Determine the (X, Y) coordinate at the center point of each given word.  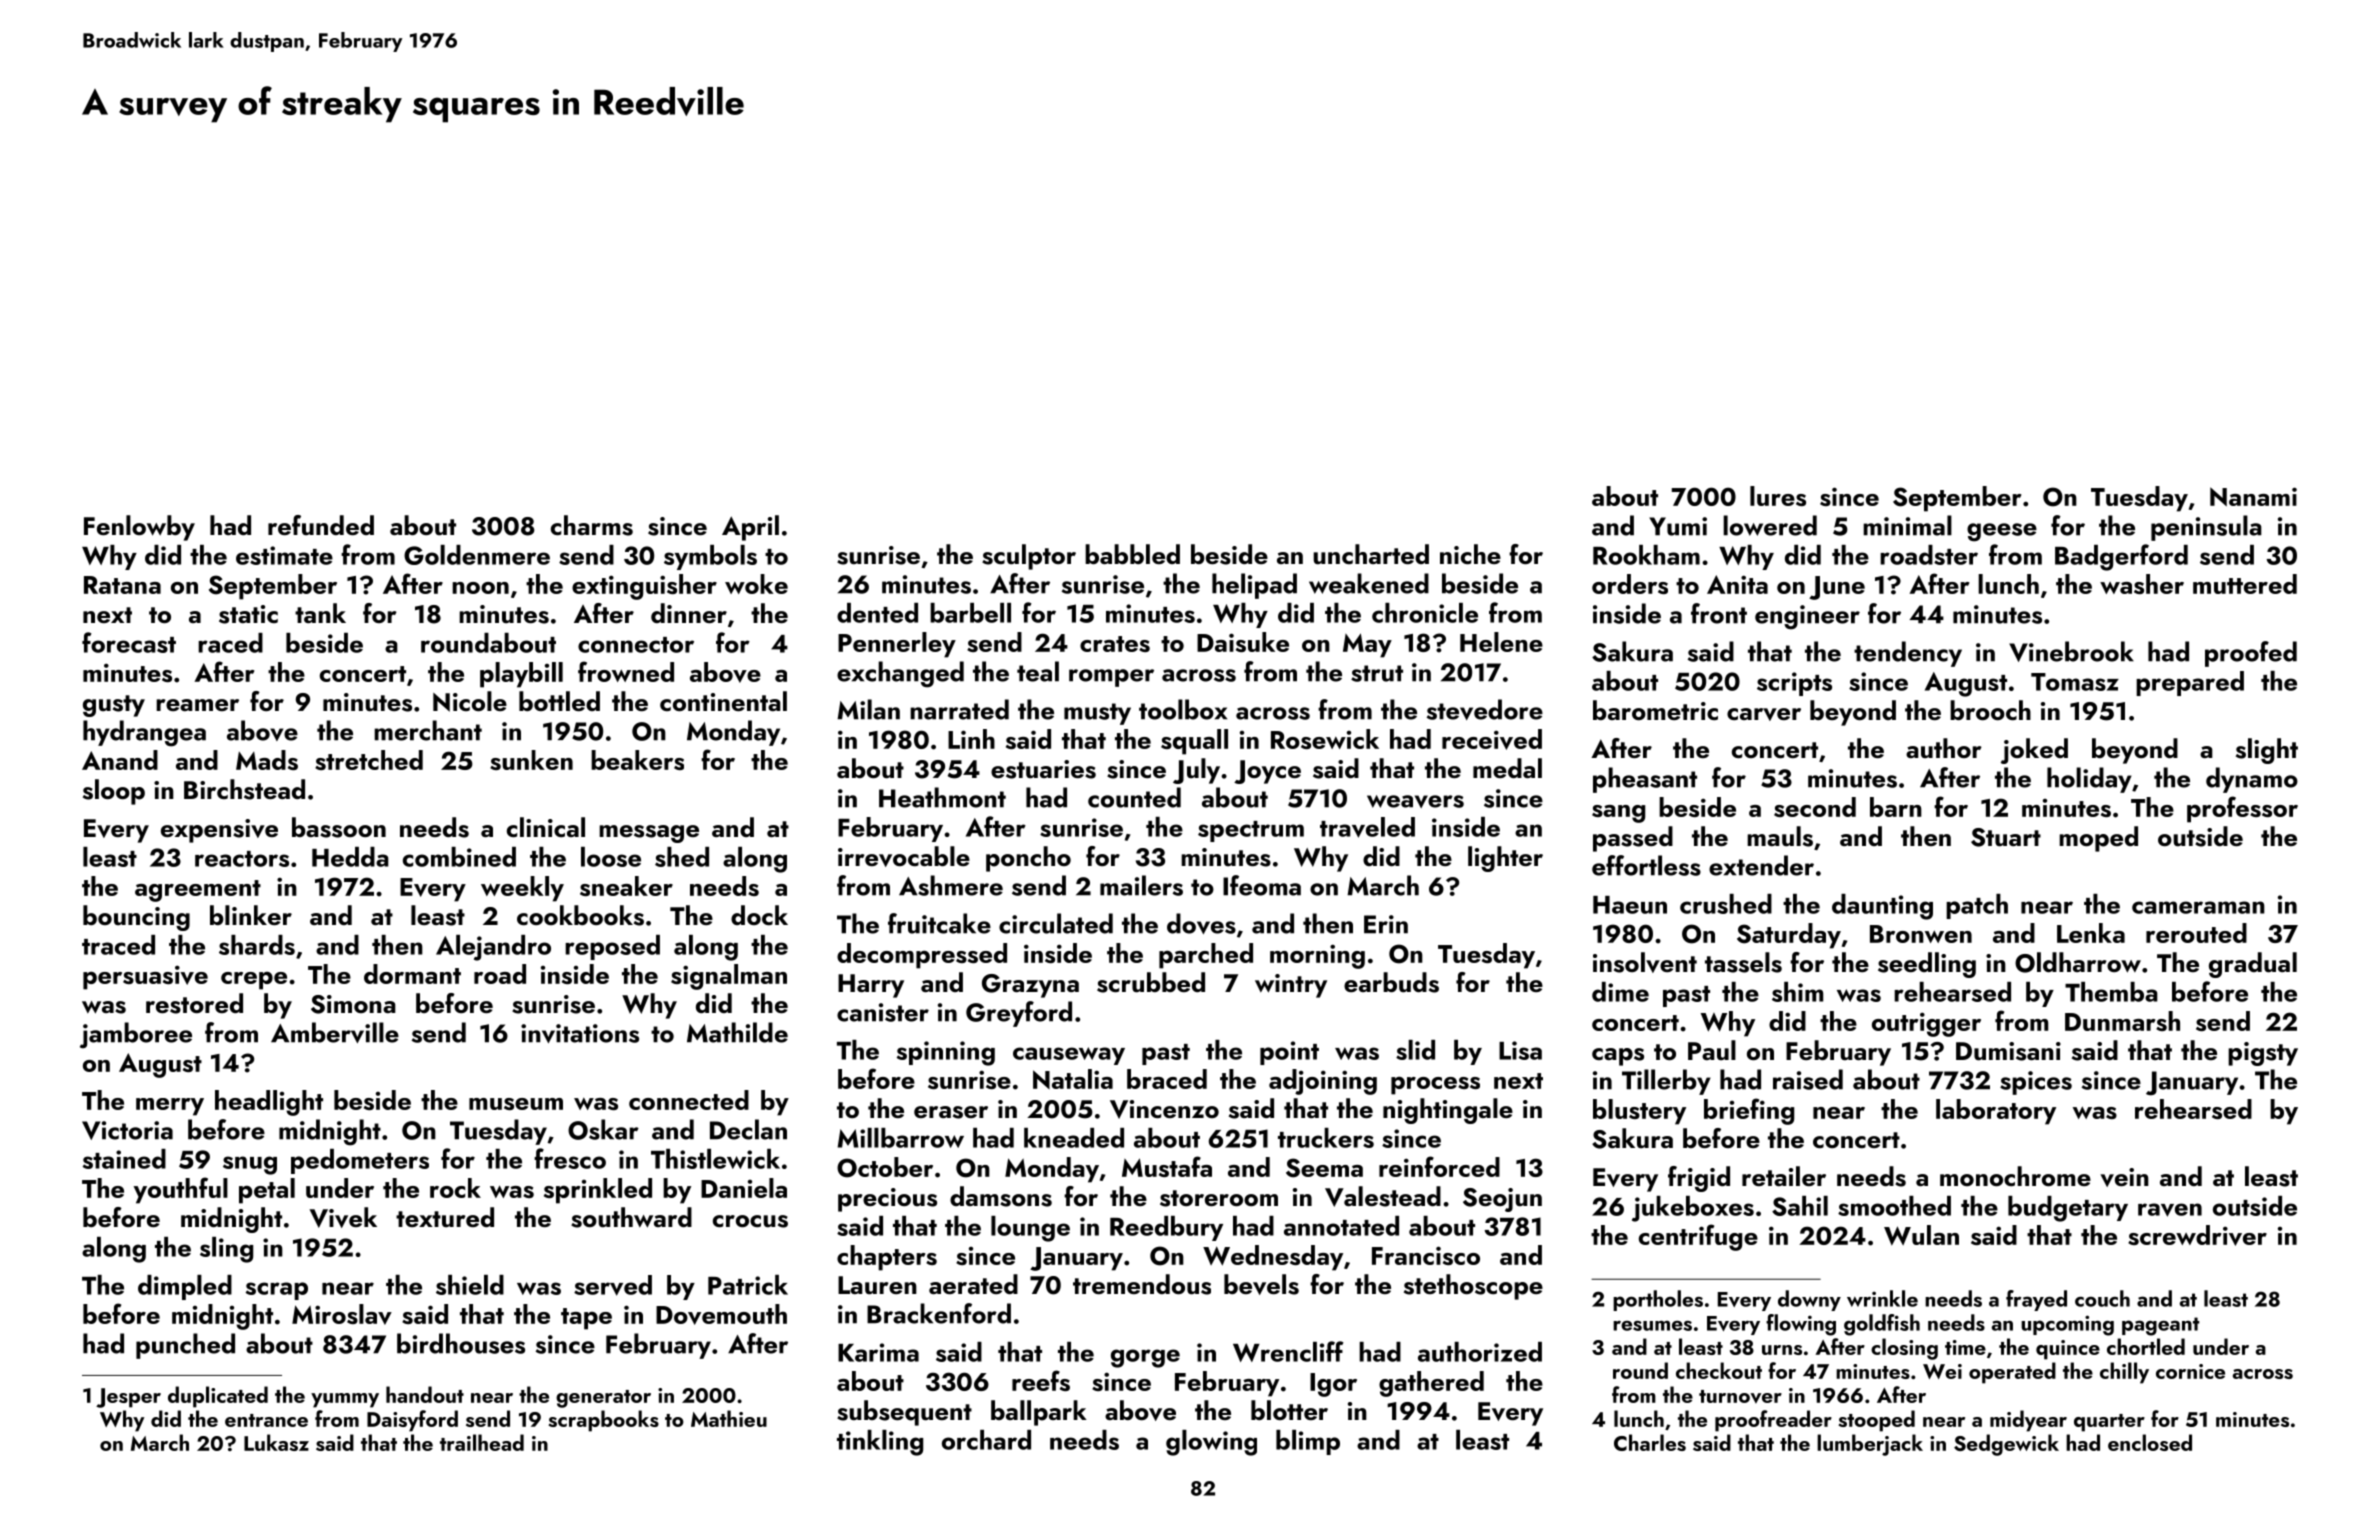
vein (2124, 1177)
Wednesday (1273, 1258)
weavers (1415, 801)
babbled (1132, 554)
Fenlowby (139, 528)
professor (2242, 809)
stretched (369, 760)
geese (2002, 532)
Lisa (1520, 1050)
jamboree (136, 1035)
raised (1808, 1079)
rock (455, 1188)
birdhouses (461, 1343)
